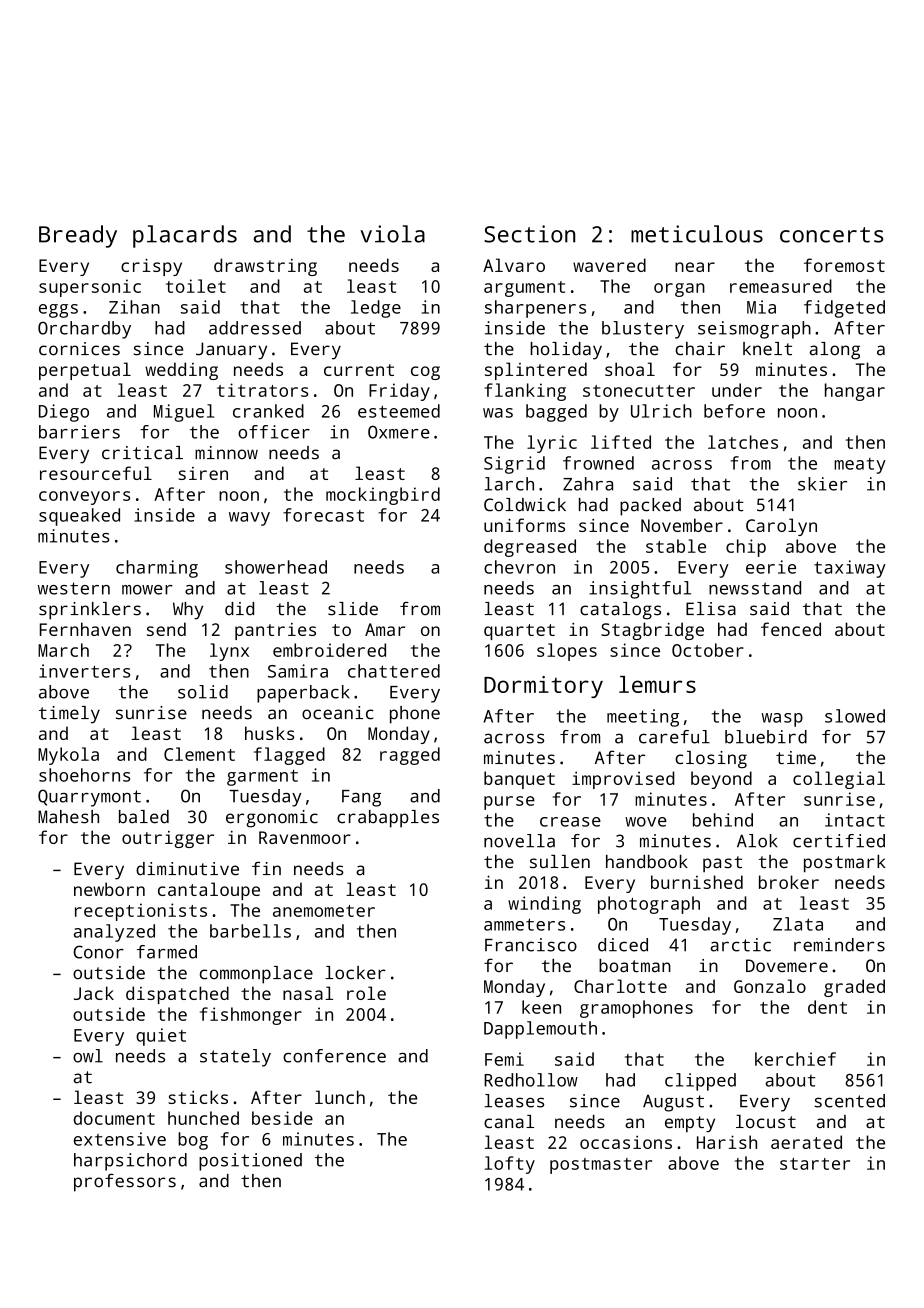 This screenshot has height=1308, width=924. I want to click on chattered, so click(394, 671).
